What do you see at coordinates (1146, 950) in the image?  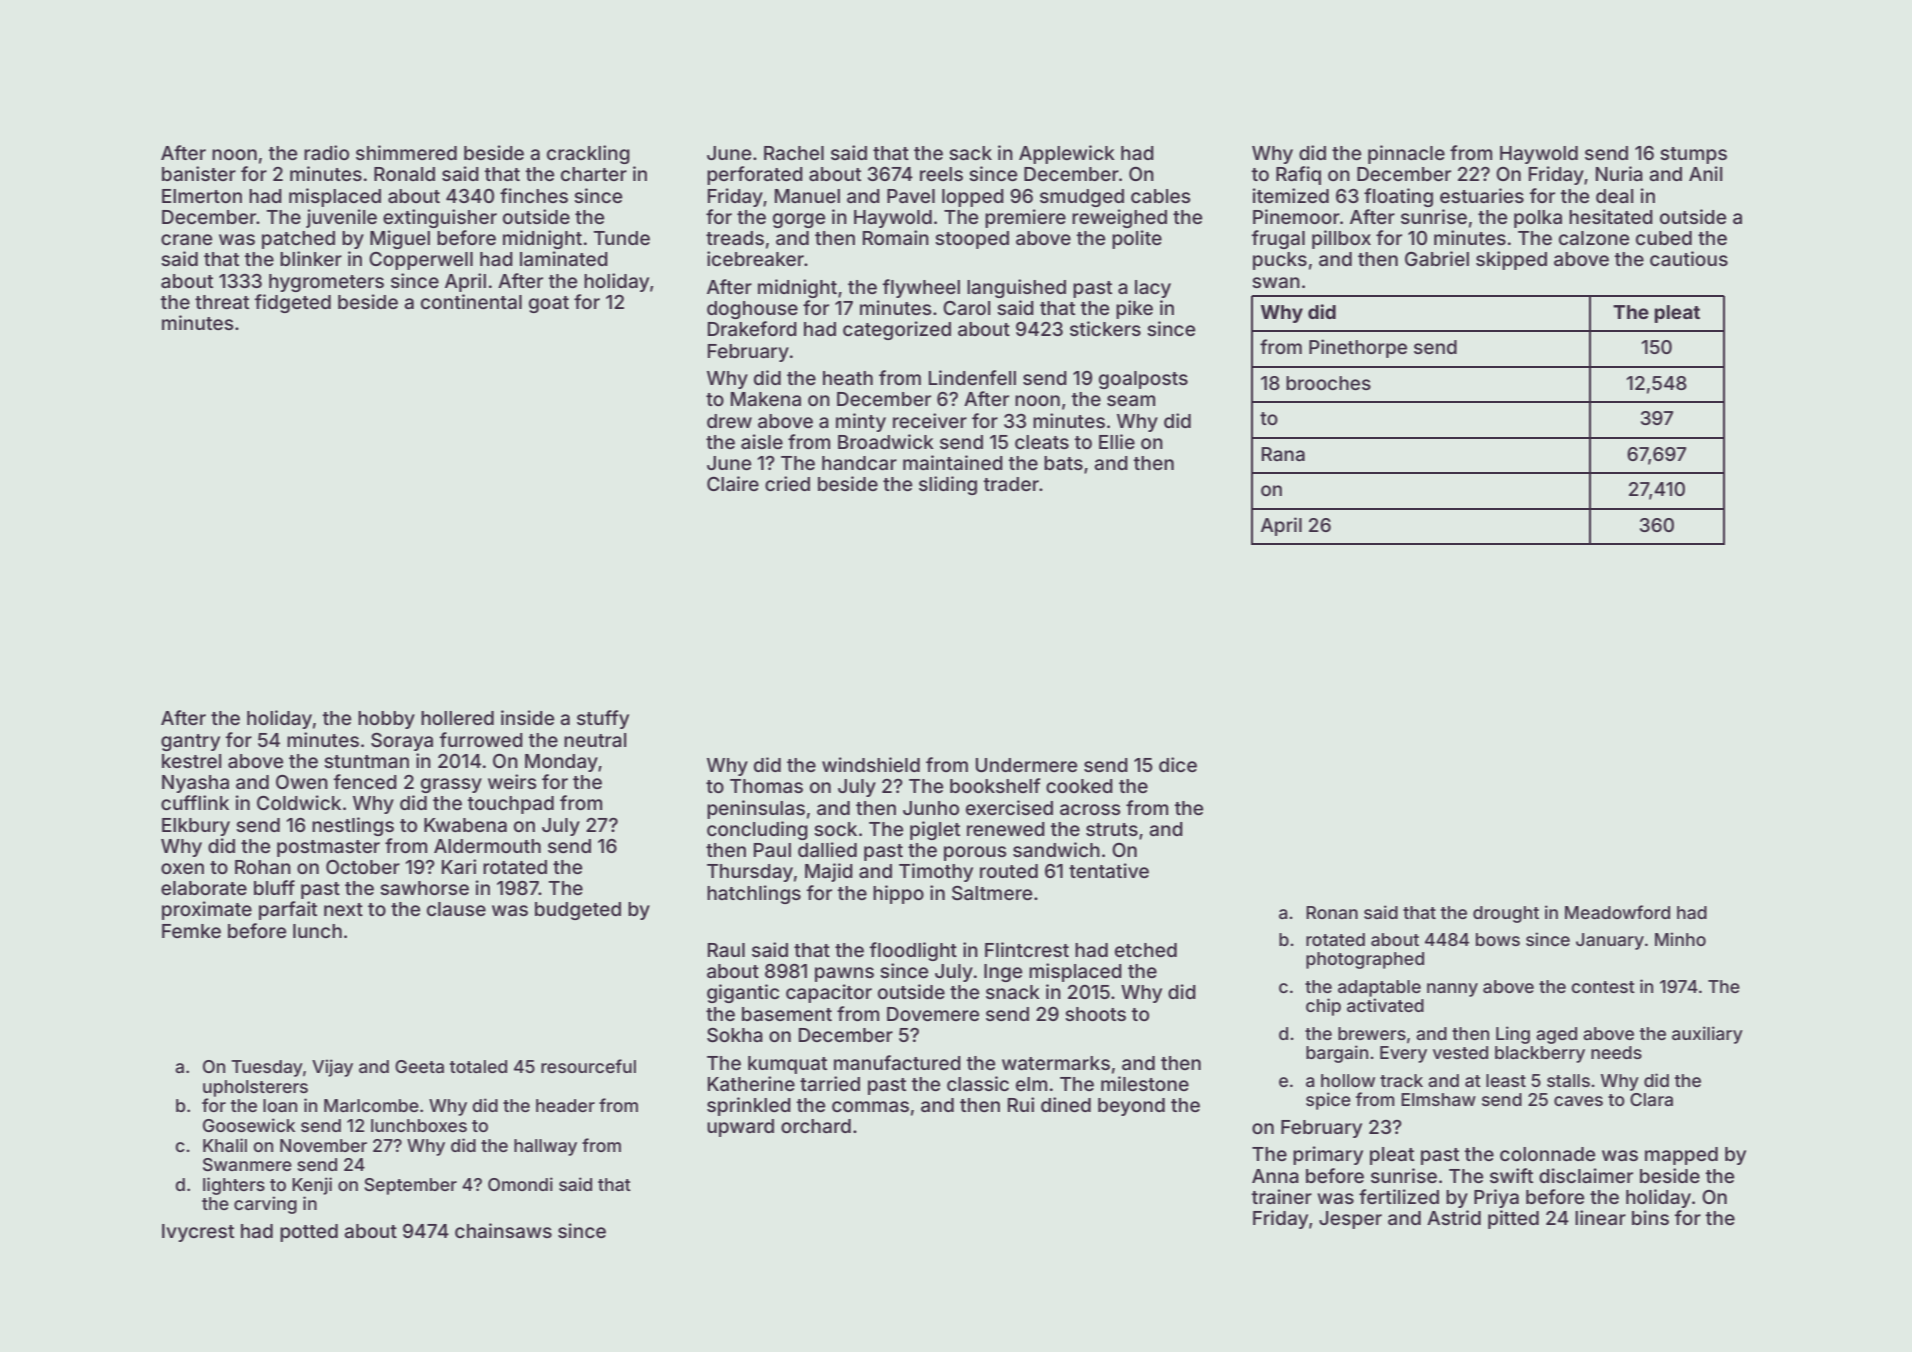 I see `etched` at bounding box center [1146, 950].
